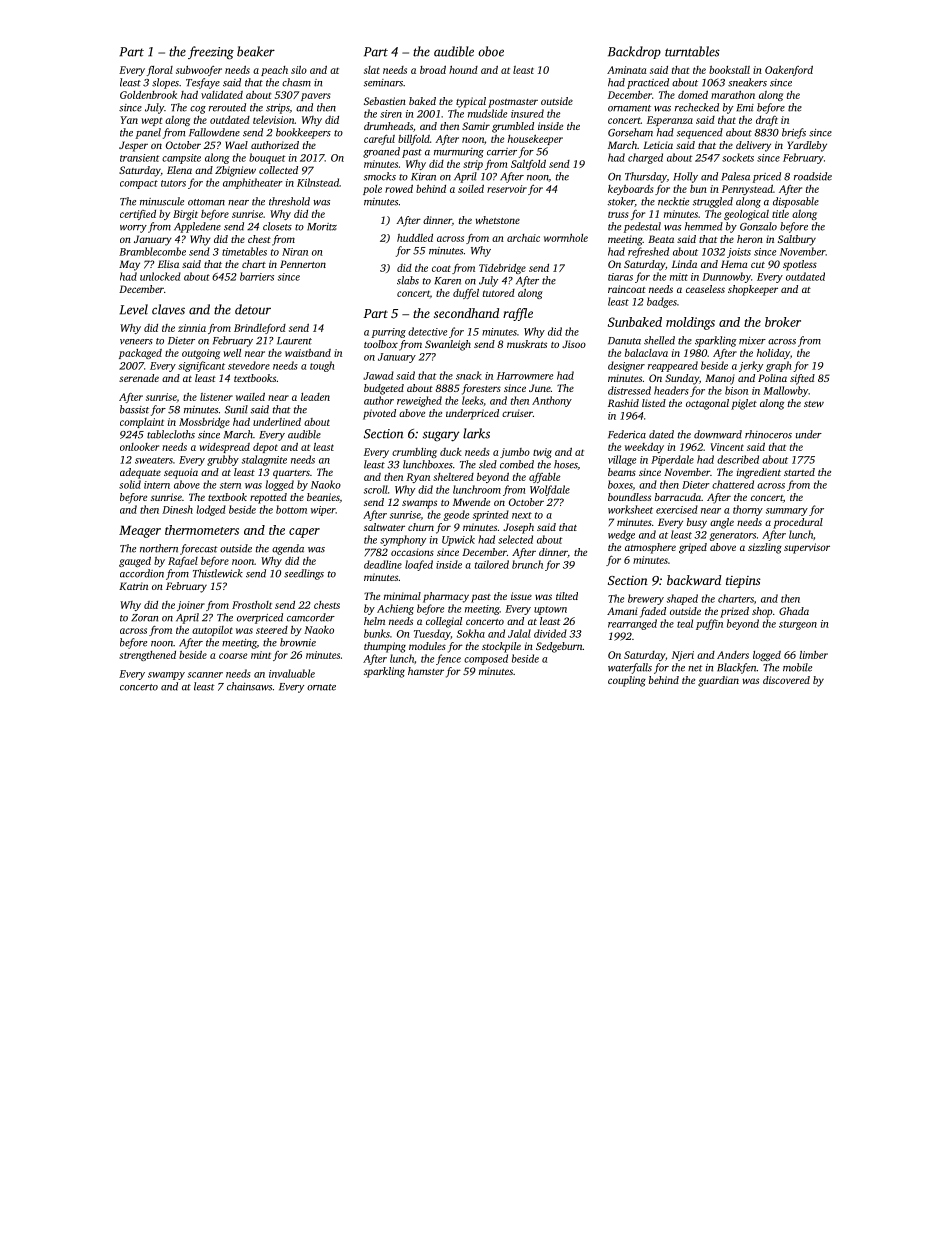 The image size is (952, 1233). I want to click on refreshed, so click(648, 252).
